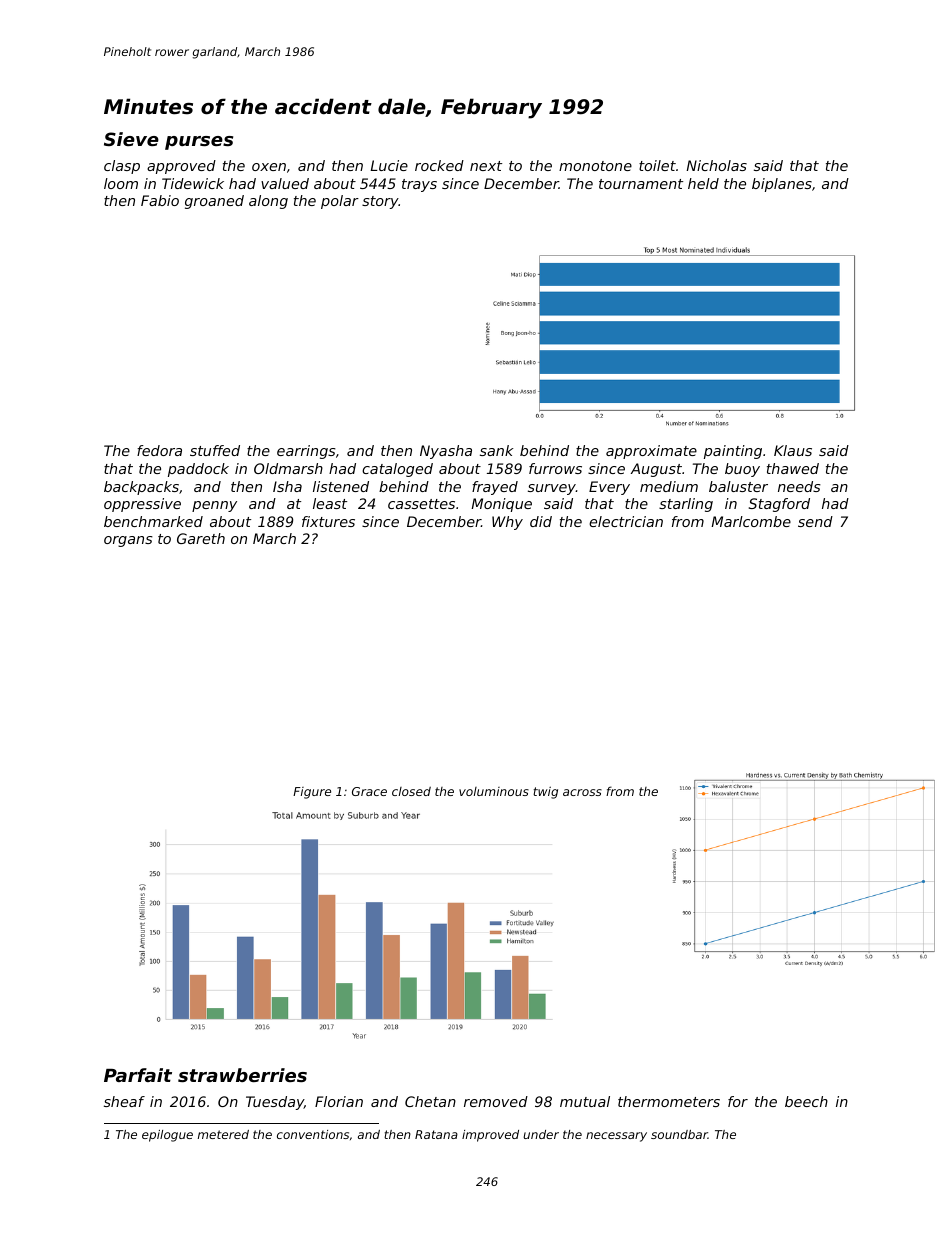  I want to click on frayed, so click(495, 488).
